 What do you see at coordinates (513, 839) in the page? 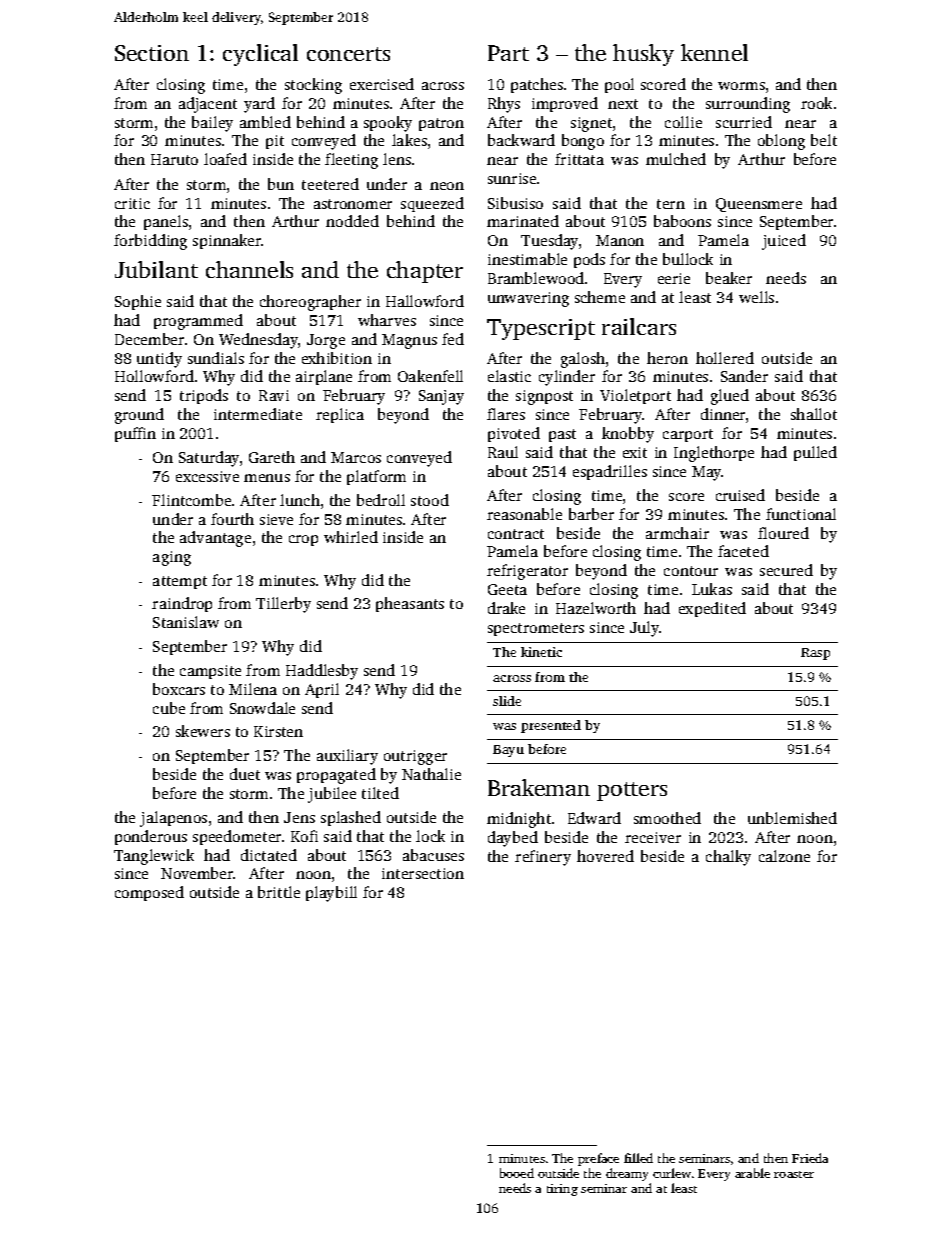
I see `daybed` at bounding box center [513, 839].
